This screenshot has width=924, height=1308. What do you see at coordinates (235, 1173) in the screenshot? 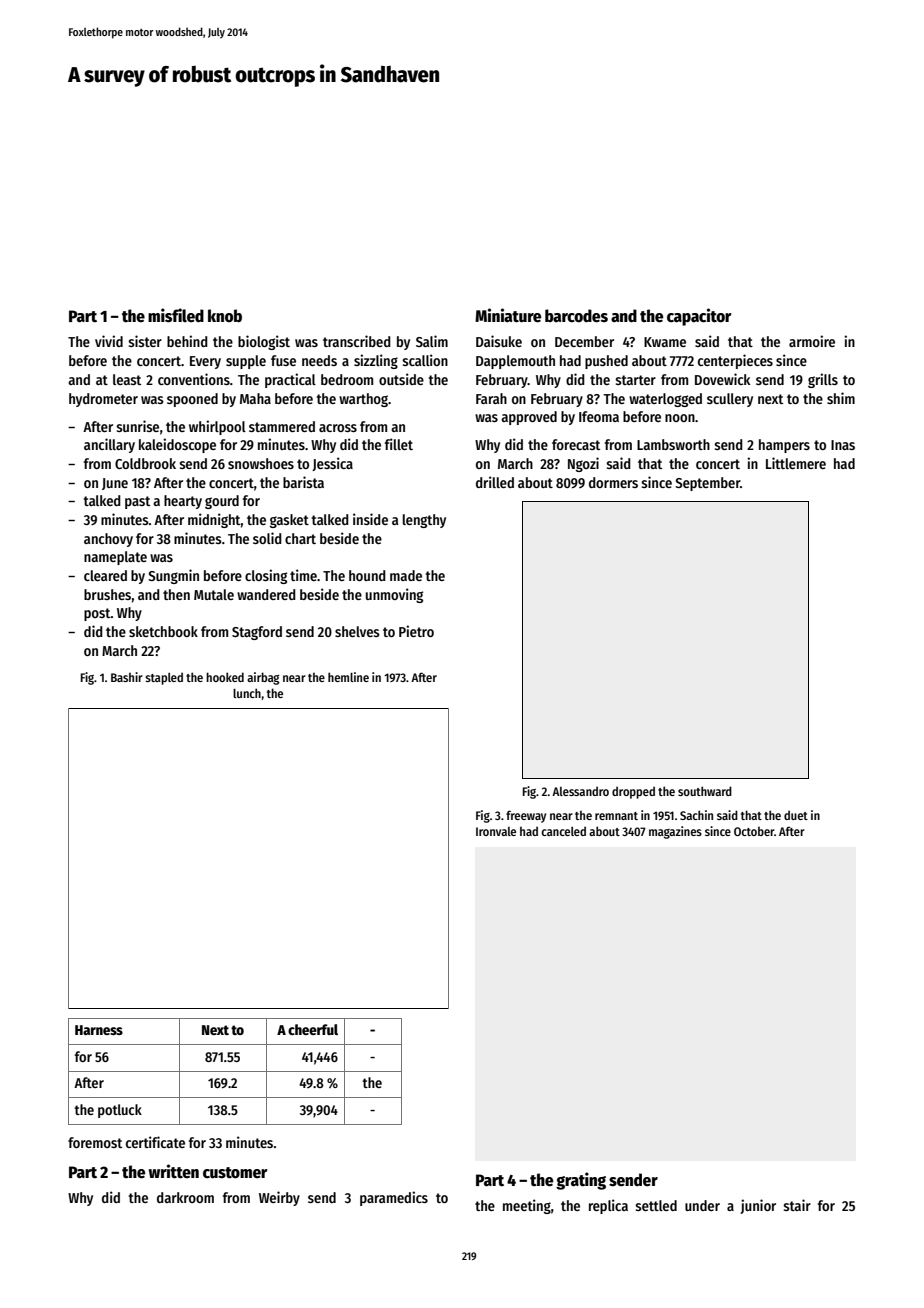
I see `customer` at bounding box center [235, 1173].
